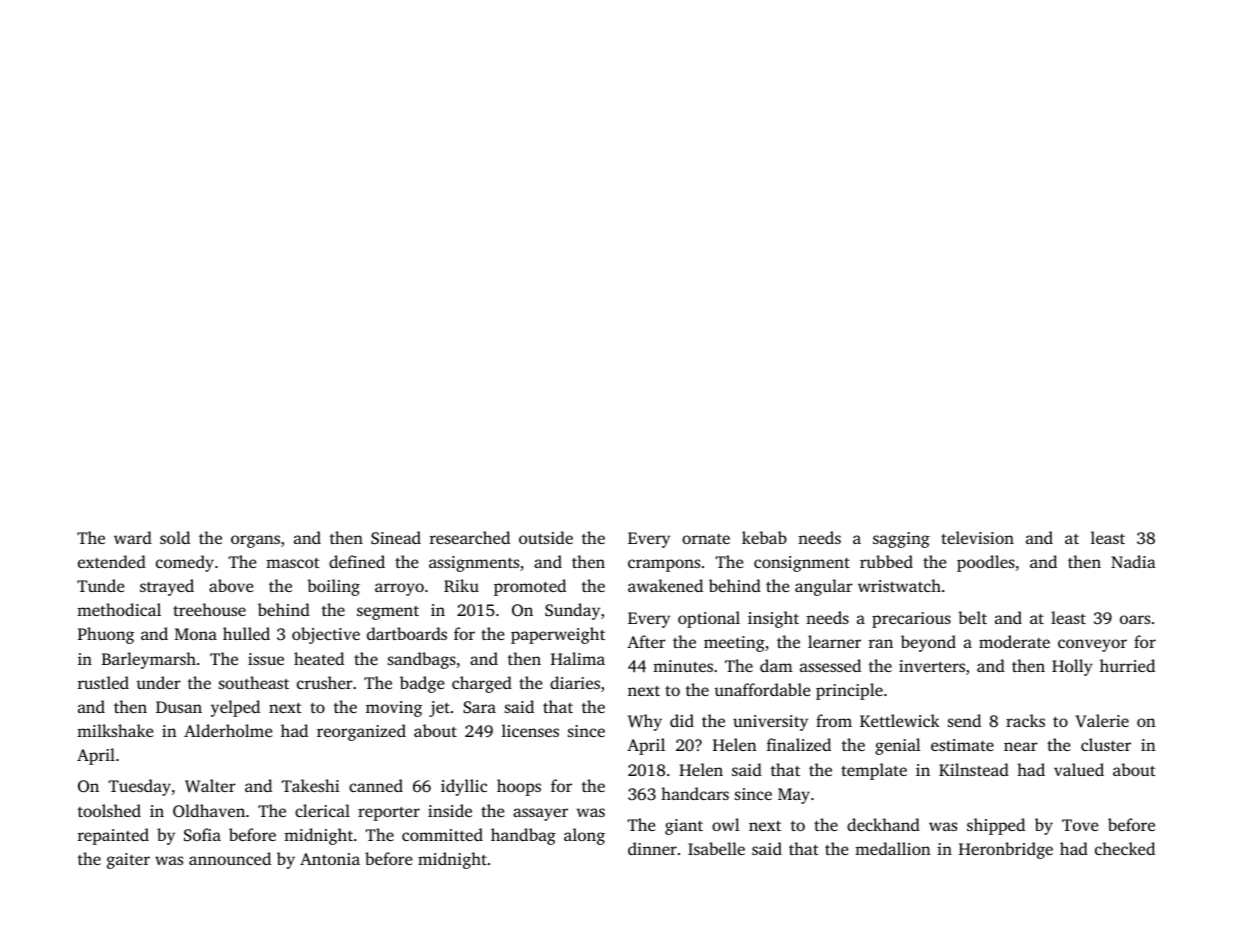  Describe the element at coordinates (407, 633) in the screenshot. I see `dartboards` at that location.
